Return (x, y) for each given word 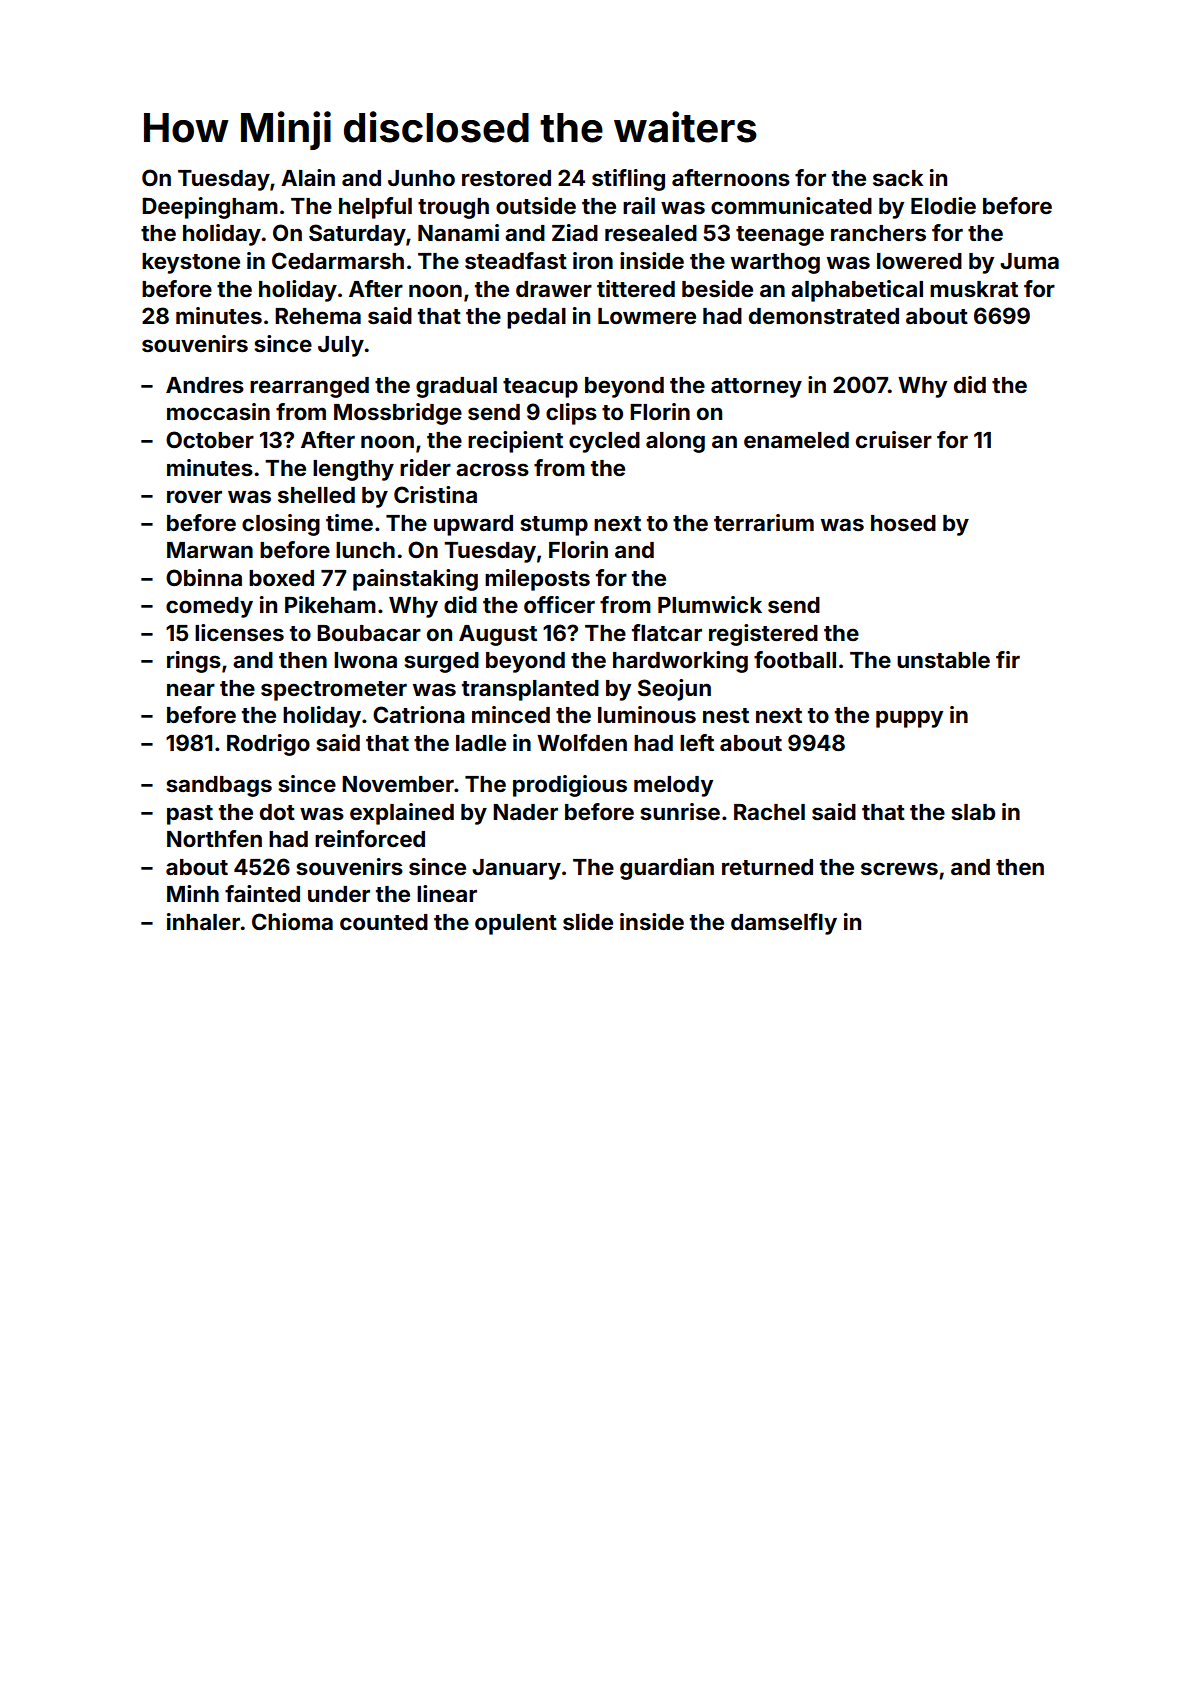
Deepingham (210, 208)
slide (588, 922)
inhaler (203, 921)
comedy (209, 607)
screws (899, 868)
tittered (636, 288)
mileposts (537, 580)
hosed (903, 523)
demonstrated (824, 316)
